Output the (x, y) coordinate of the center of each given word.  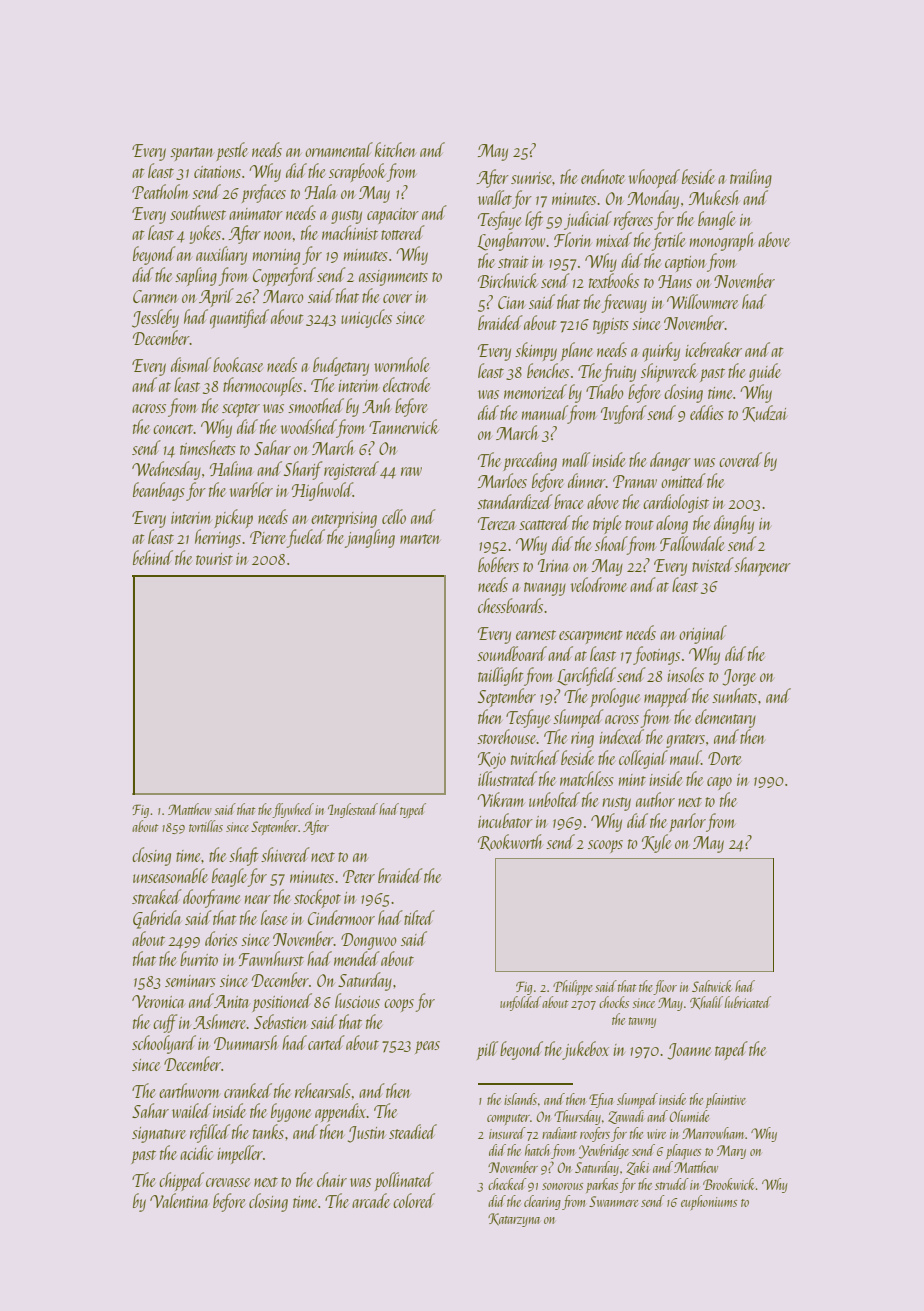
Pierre (268, 537)
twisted (713, 564)
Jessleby (155, 318)
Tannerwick (404, 426)
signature (159, 1135)
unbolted (554, 799)
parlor (687, 822)
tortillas (206, 826)
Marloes (502, 480)
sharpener (762, 566)
